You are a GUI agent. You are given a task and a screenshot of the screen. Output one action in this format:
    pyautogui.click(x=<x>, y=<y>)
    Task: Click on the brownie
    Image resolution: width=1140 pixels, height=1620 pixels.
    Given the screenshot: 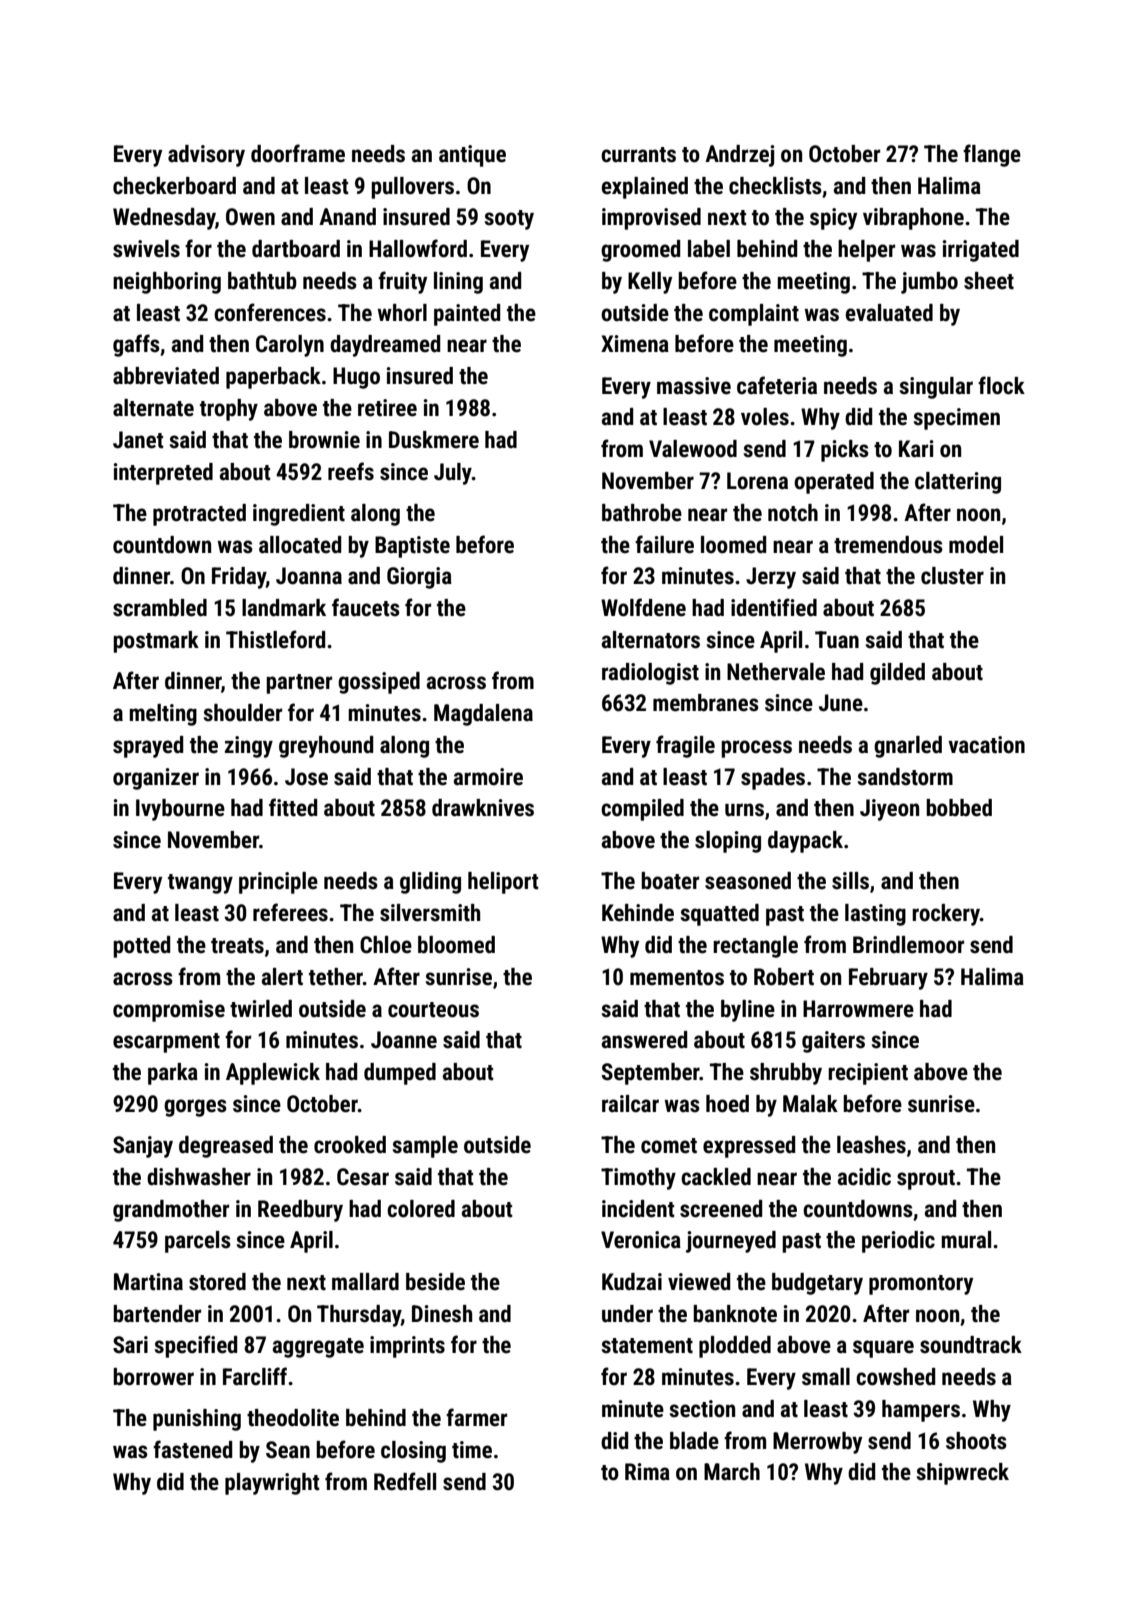 What is the action you would take?
    pyautogui.click(x=324, y=440)
